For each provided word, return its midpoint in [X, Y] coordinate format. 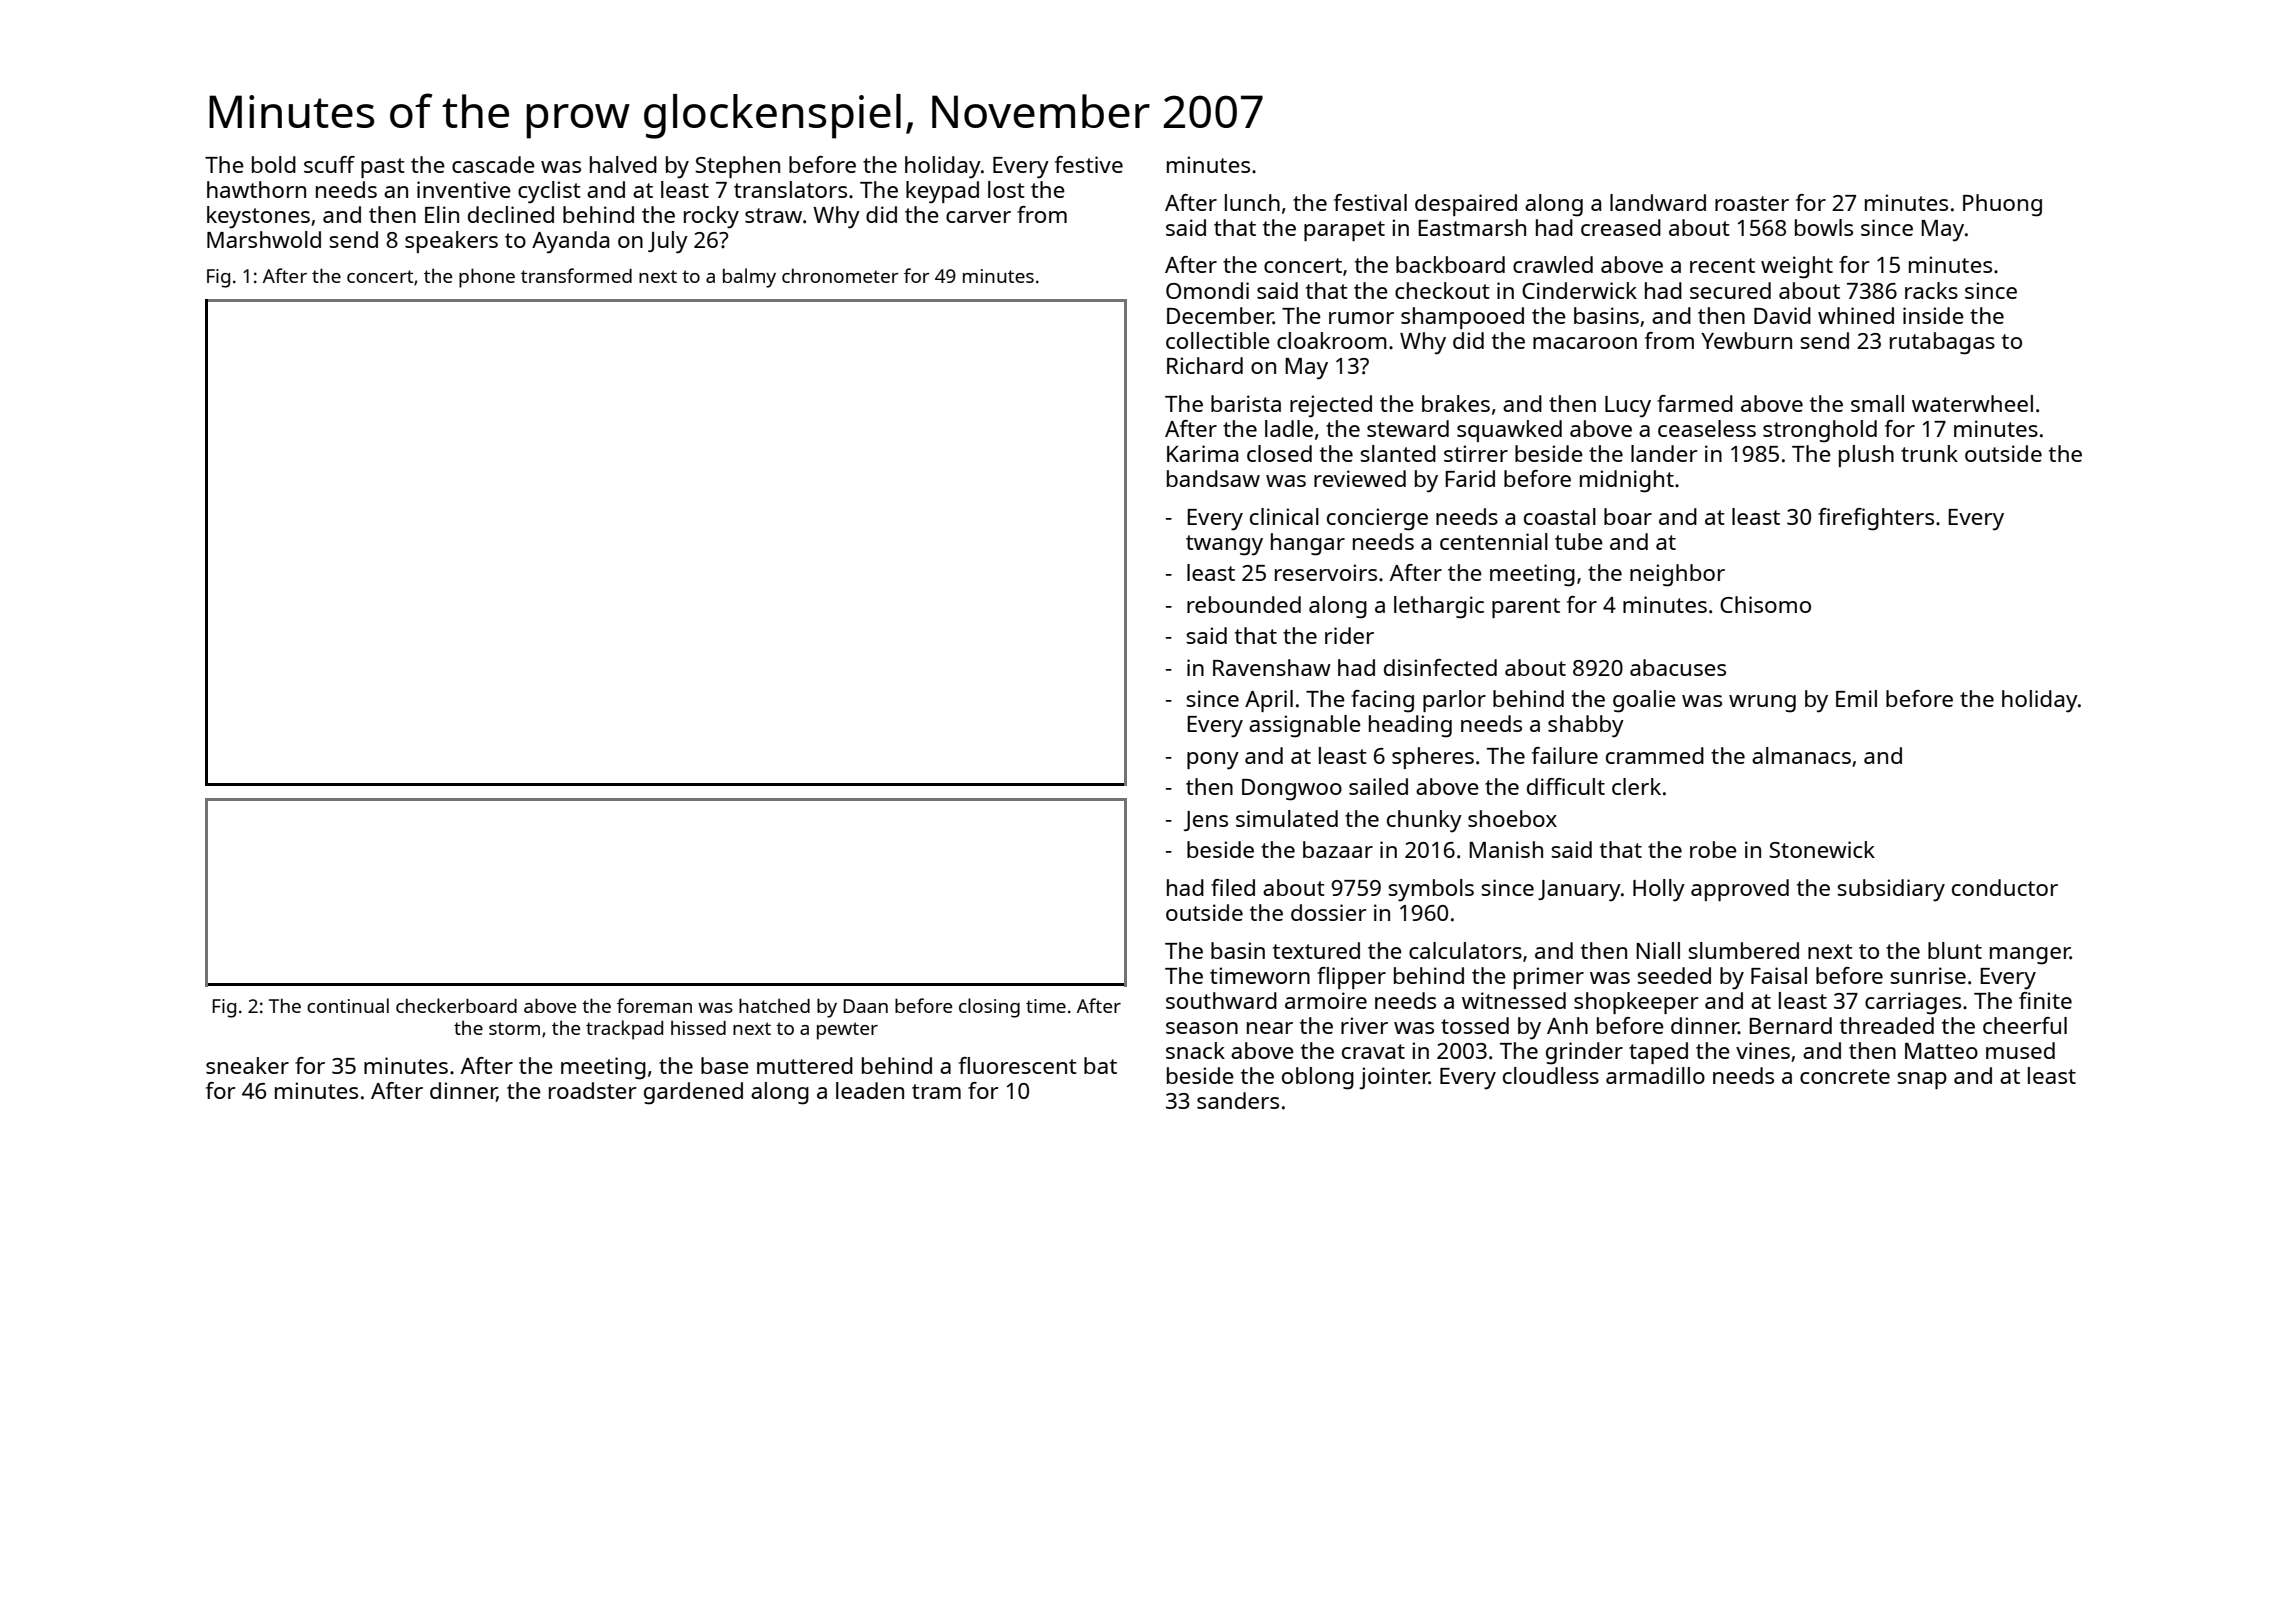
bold [274, 164]
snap [1922, 1080]
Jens [1206, 821]
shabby [1586, 726]
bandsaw [1213, 478]
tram [936, 1091]
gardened [693, 1093]
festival [1370, 202]
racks [1931, 290]
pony [1213, 761]
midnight [1627, 481]
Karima [1202, 453]
